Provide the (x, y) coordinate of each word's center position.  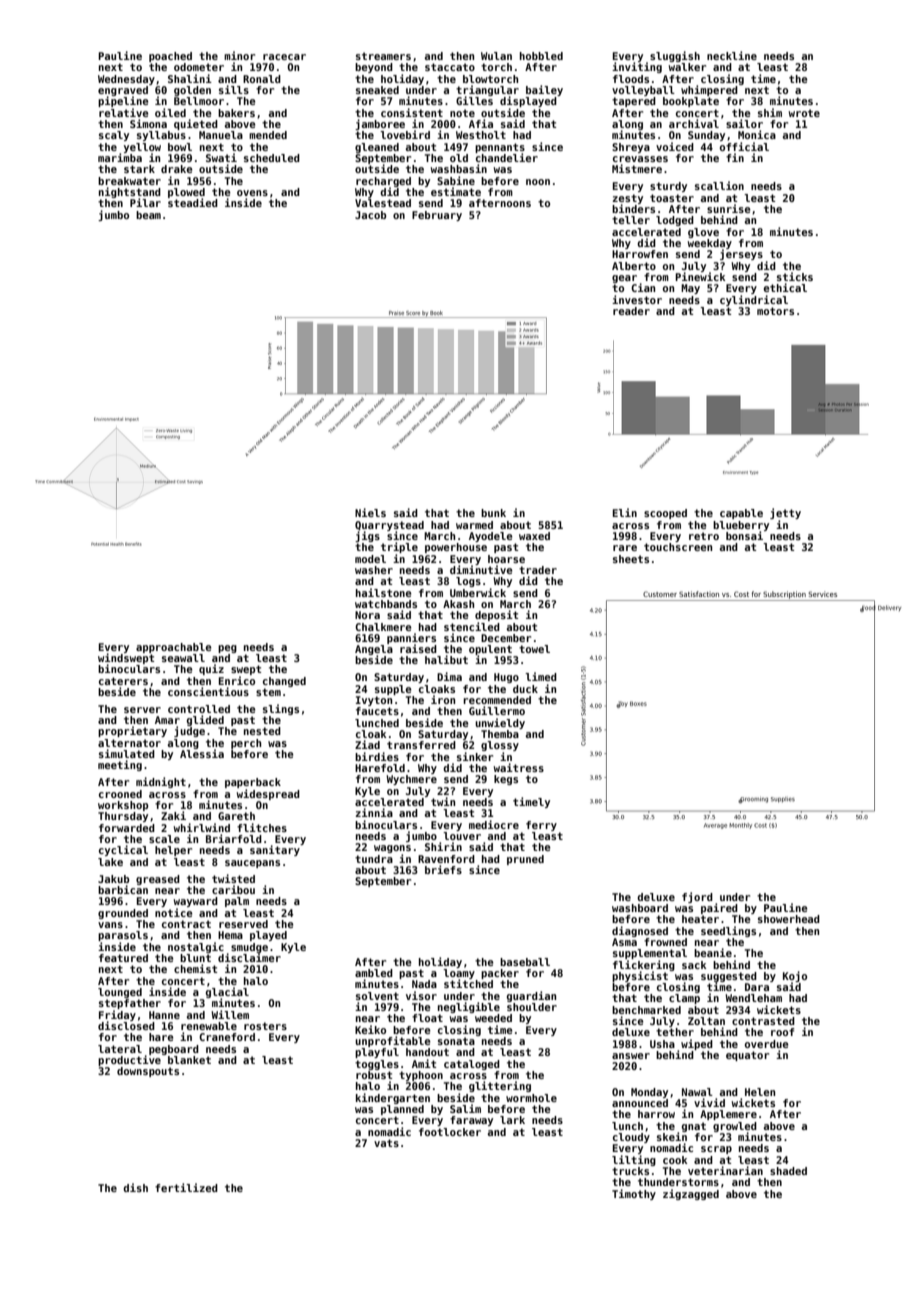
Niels (370, 512)
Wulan (496, 56)
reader (631, 311)
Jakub (113, 879)
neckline (732, 55)
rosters (265, 1026)
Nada (424, 984)
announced (640, 1103)
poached (170, 57)
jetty (785, 513)
